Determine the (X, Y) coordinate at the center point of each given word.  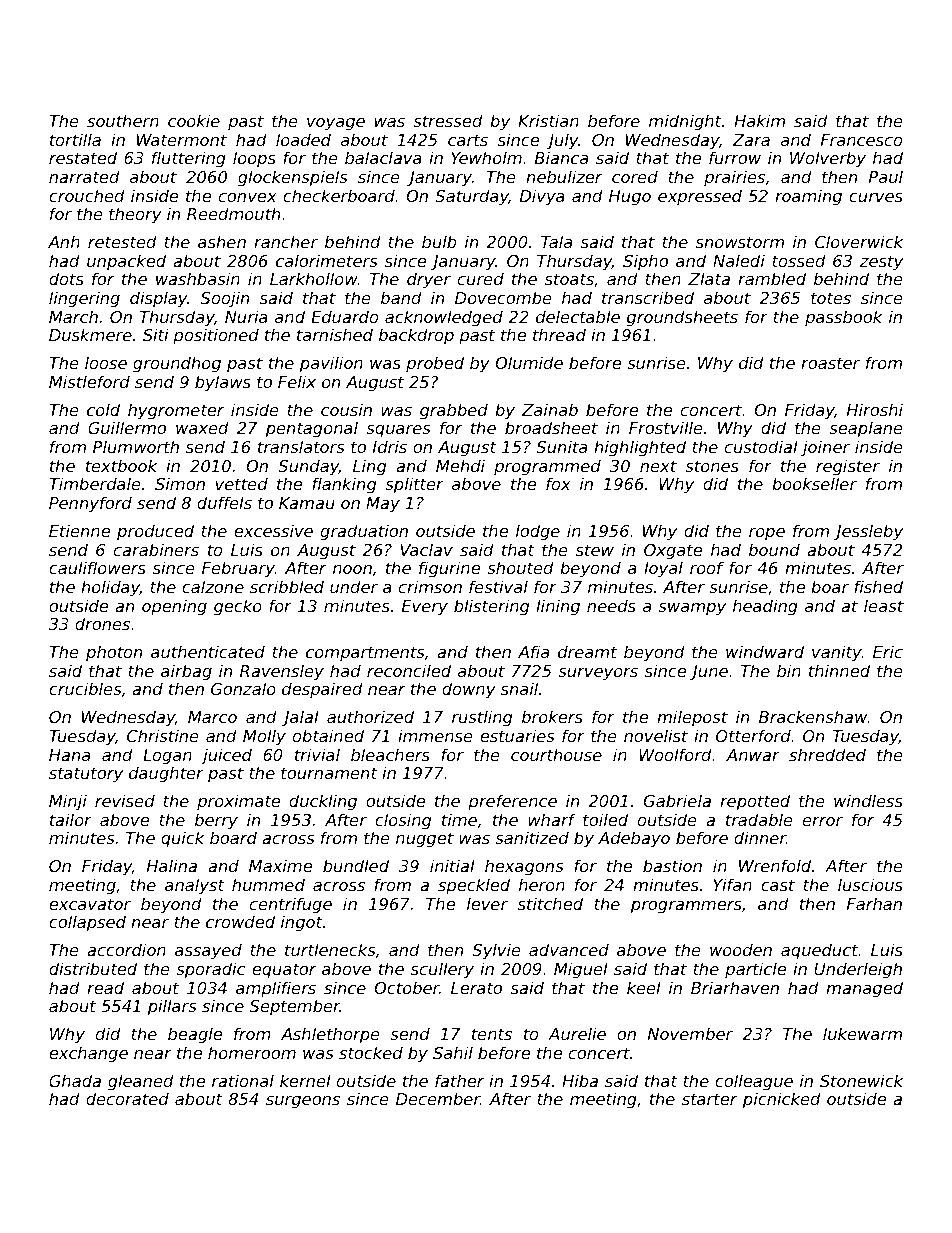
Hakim (759, 120)
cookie (194, 120)
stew (595, 550)
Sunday (308, 467)
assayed (208, 951)
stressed (448, 120)
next (658, 466)
